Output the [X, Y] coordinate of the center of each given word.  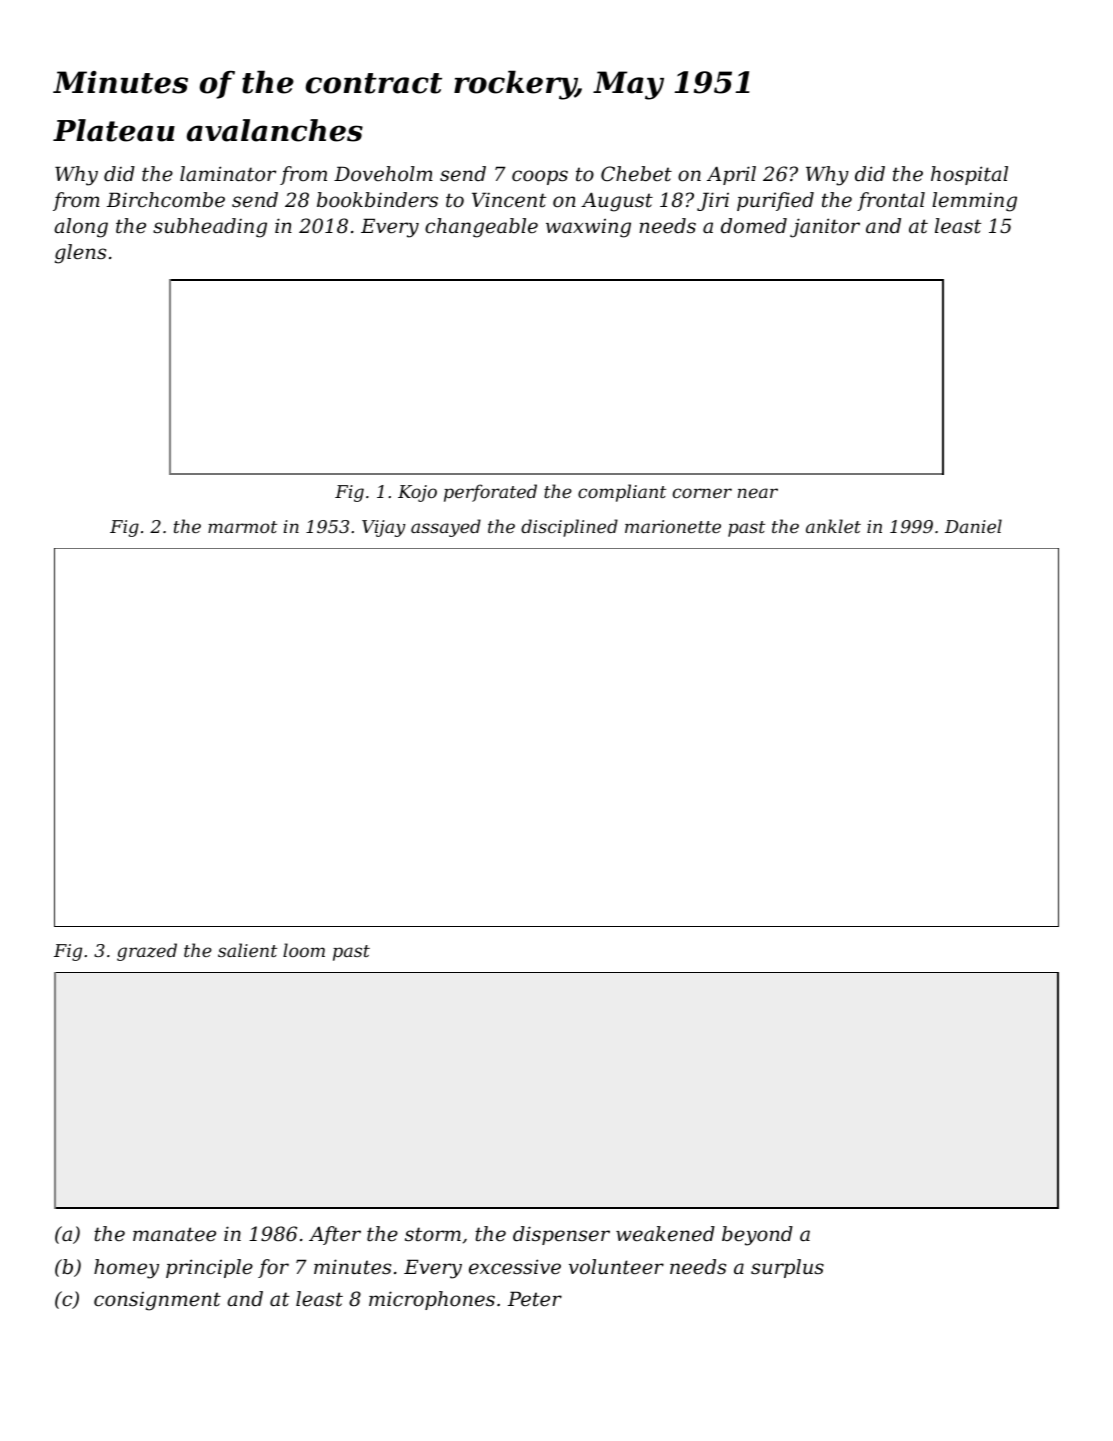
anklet [833, 526]
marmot [242, 527]
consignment [157, 1301]
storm [433, 1234]
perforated [490, 493]
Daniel [973, 526]
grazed [147, 952]
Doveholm [383, 173]
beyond [757, 1236]
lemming [974, 202]
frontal [891, 201]
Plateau [114, 130]
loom [304, 950]
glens [80, 254]
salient [247, 950]
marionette [673, 526]
